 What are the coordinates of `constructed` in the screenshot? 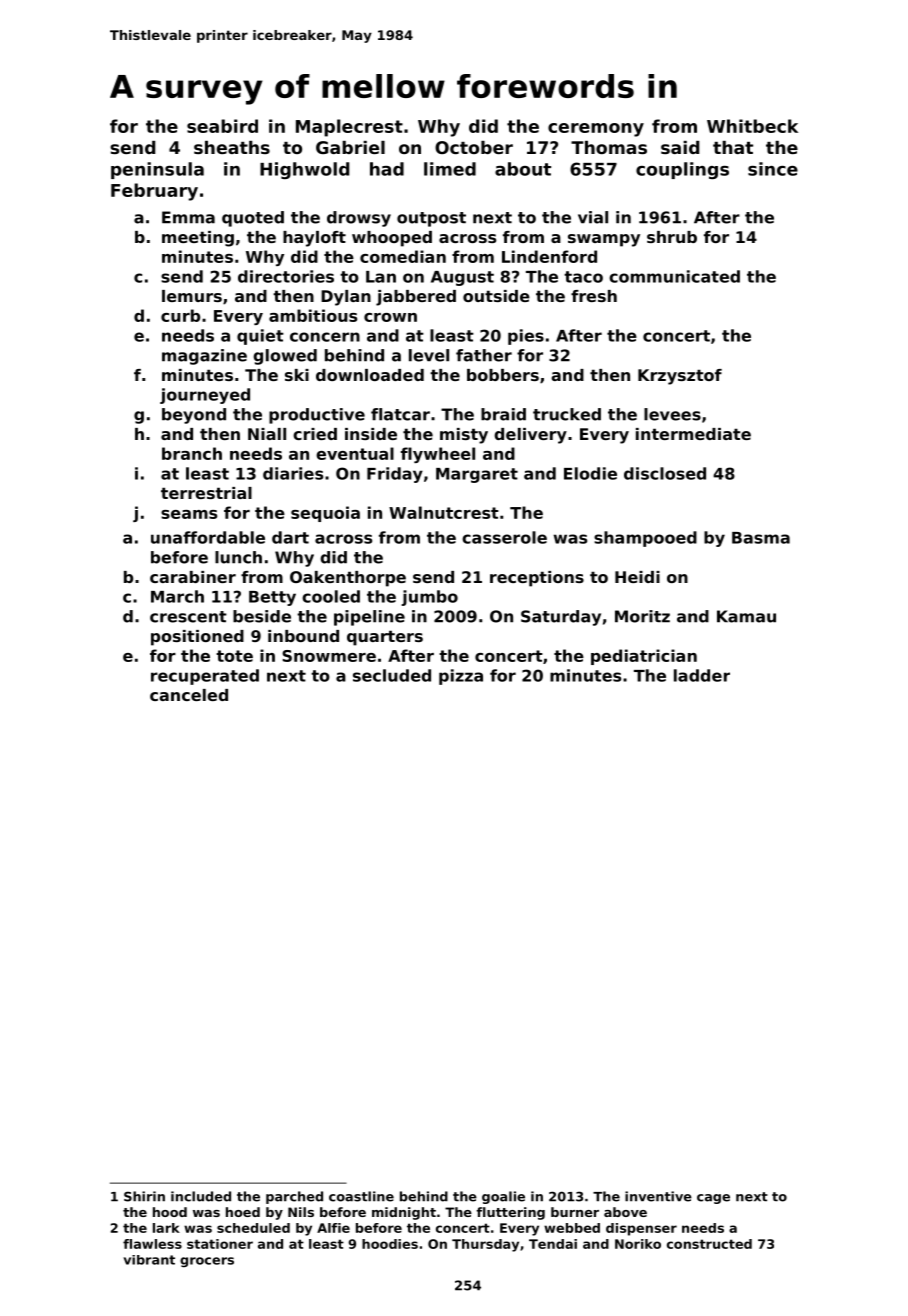 It's located at (709, 1244).
